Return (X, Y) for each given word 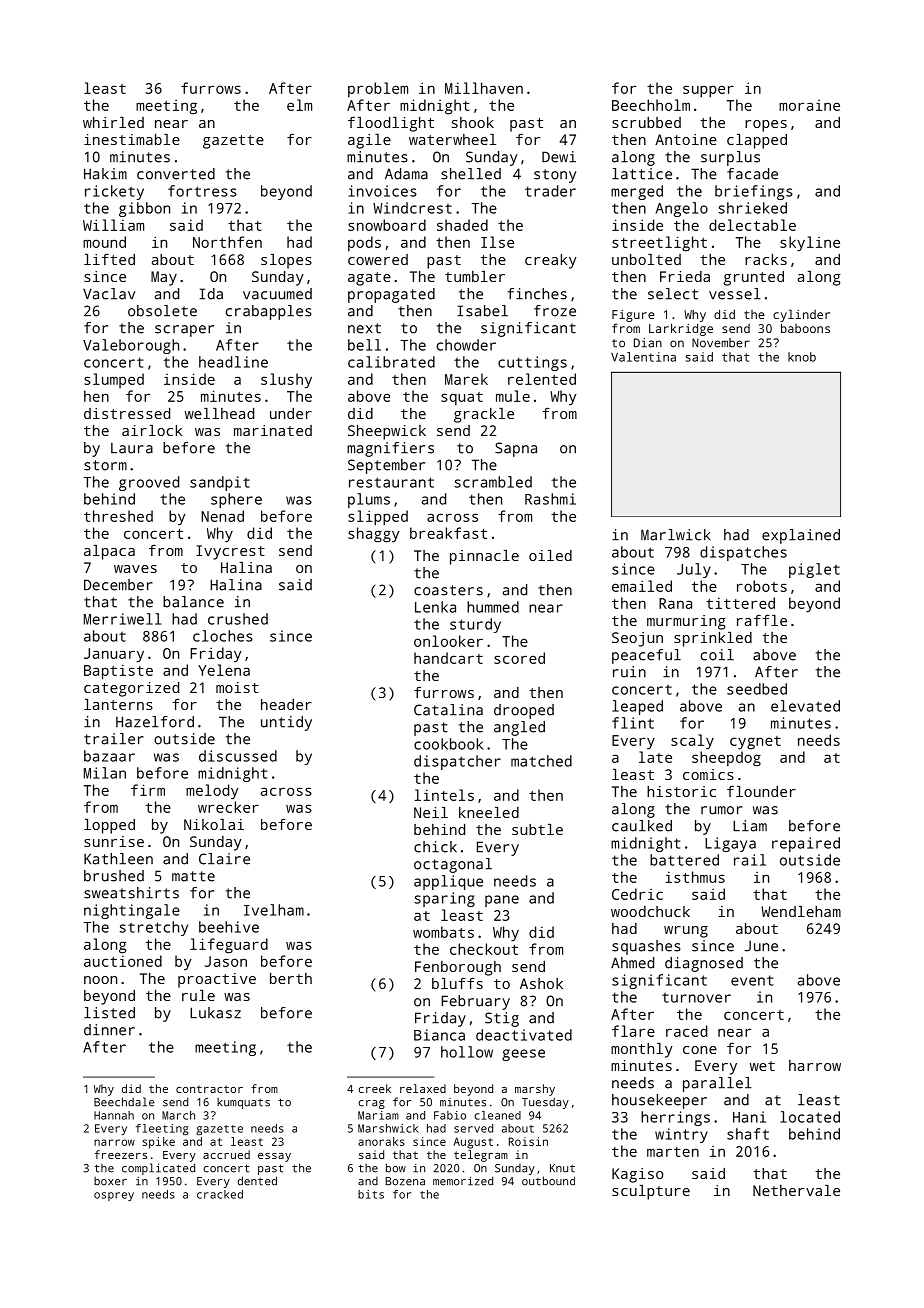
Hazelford (155, 722)
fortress (202, 191)
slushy (286, 381)
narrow (114, 1142)
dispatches (743, 553)
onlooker (448, 641)
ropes (766, 126)
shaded (462, 225)
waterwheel (452, 139)
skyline (810, 244)
